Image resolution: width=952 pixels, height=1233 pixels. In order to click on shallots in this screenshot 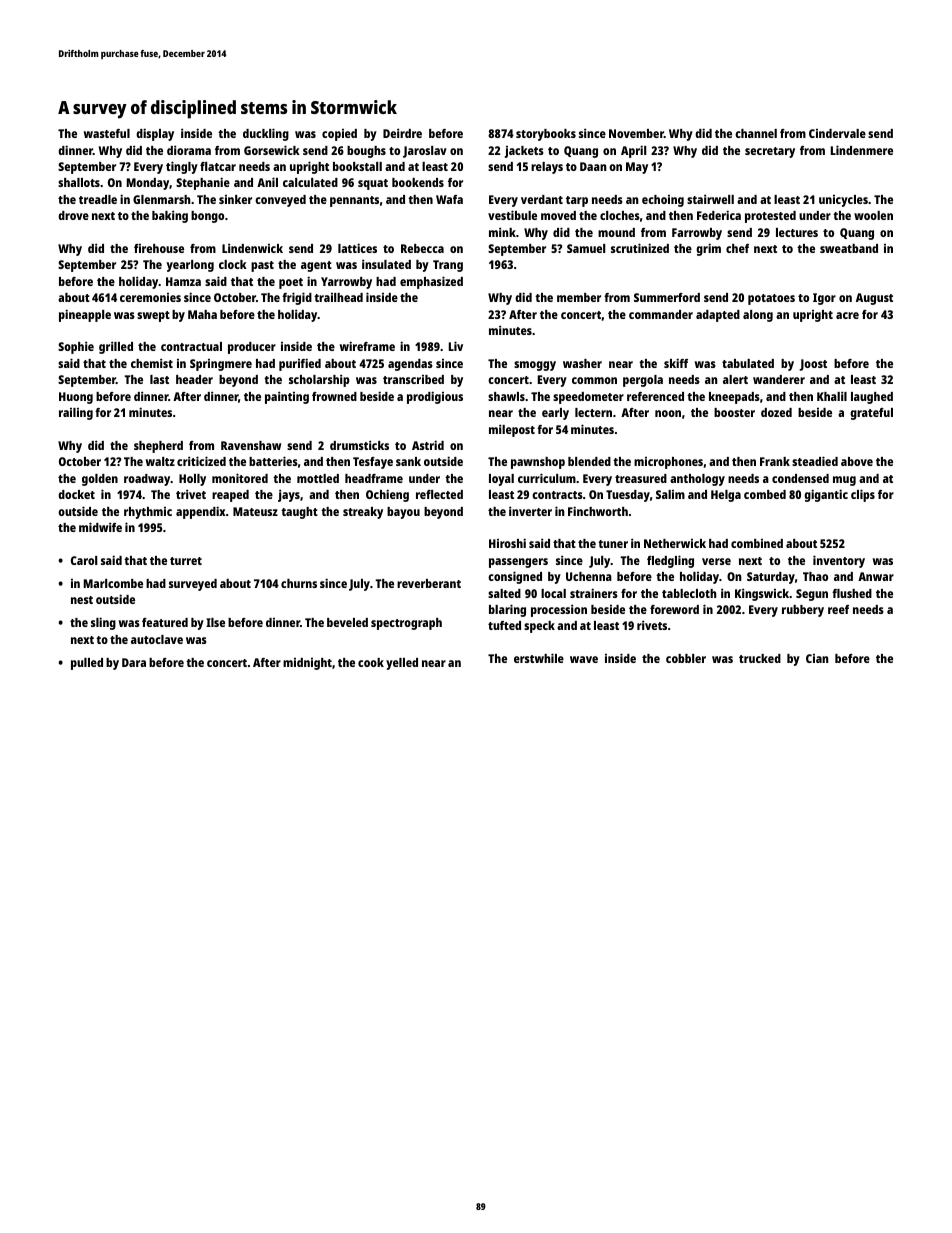, I will do `click(79, 182)`.
